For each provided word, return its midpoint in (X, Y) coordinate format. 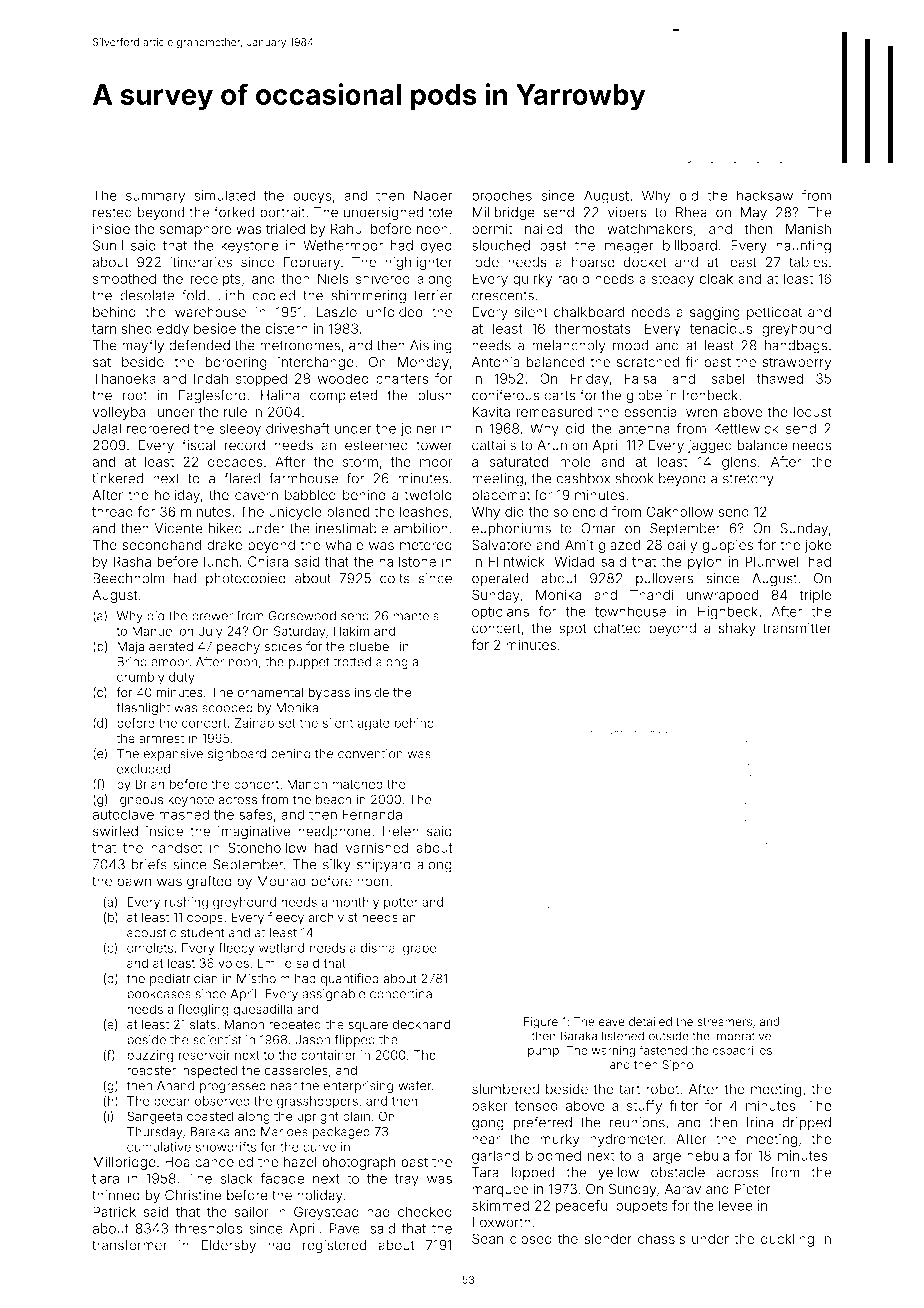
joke (818, 546)
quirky (533, 280)
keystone (250, 247)
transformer (129, 1245)
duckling (787, 1240)
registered (335, 1246)
